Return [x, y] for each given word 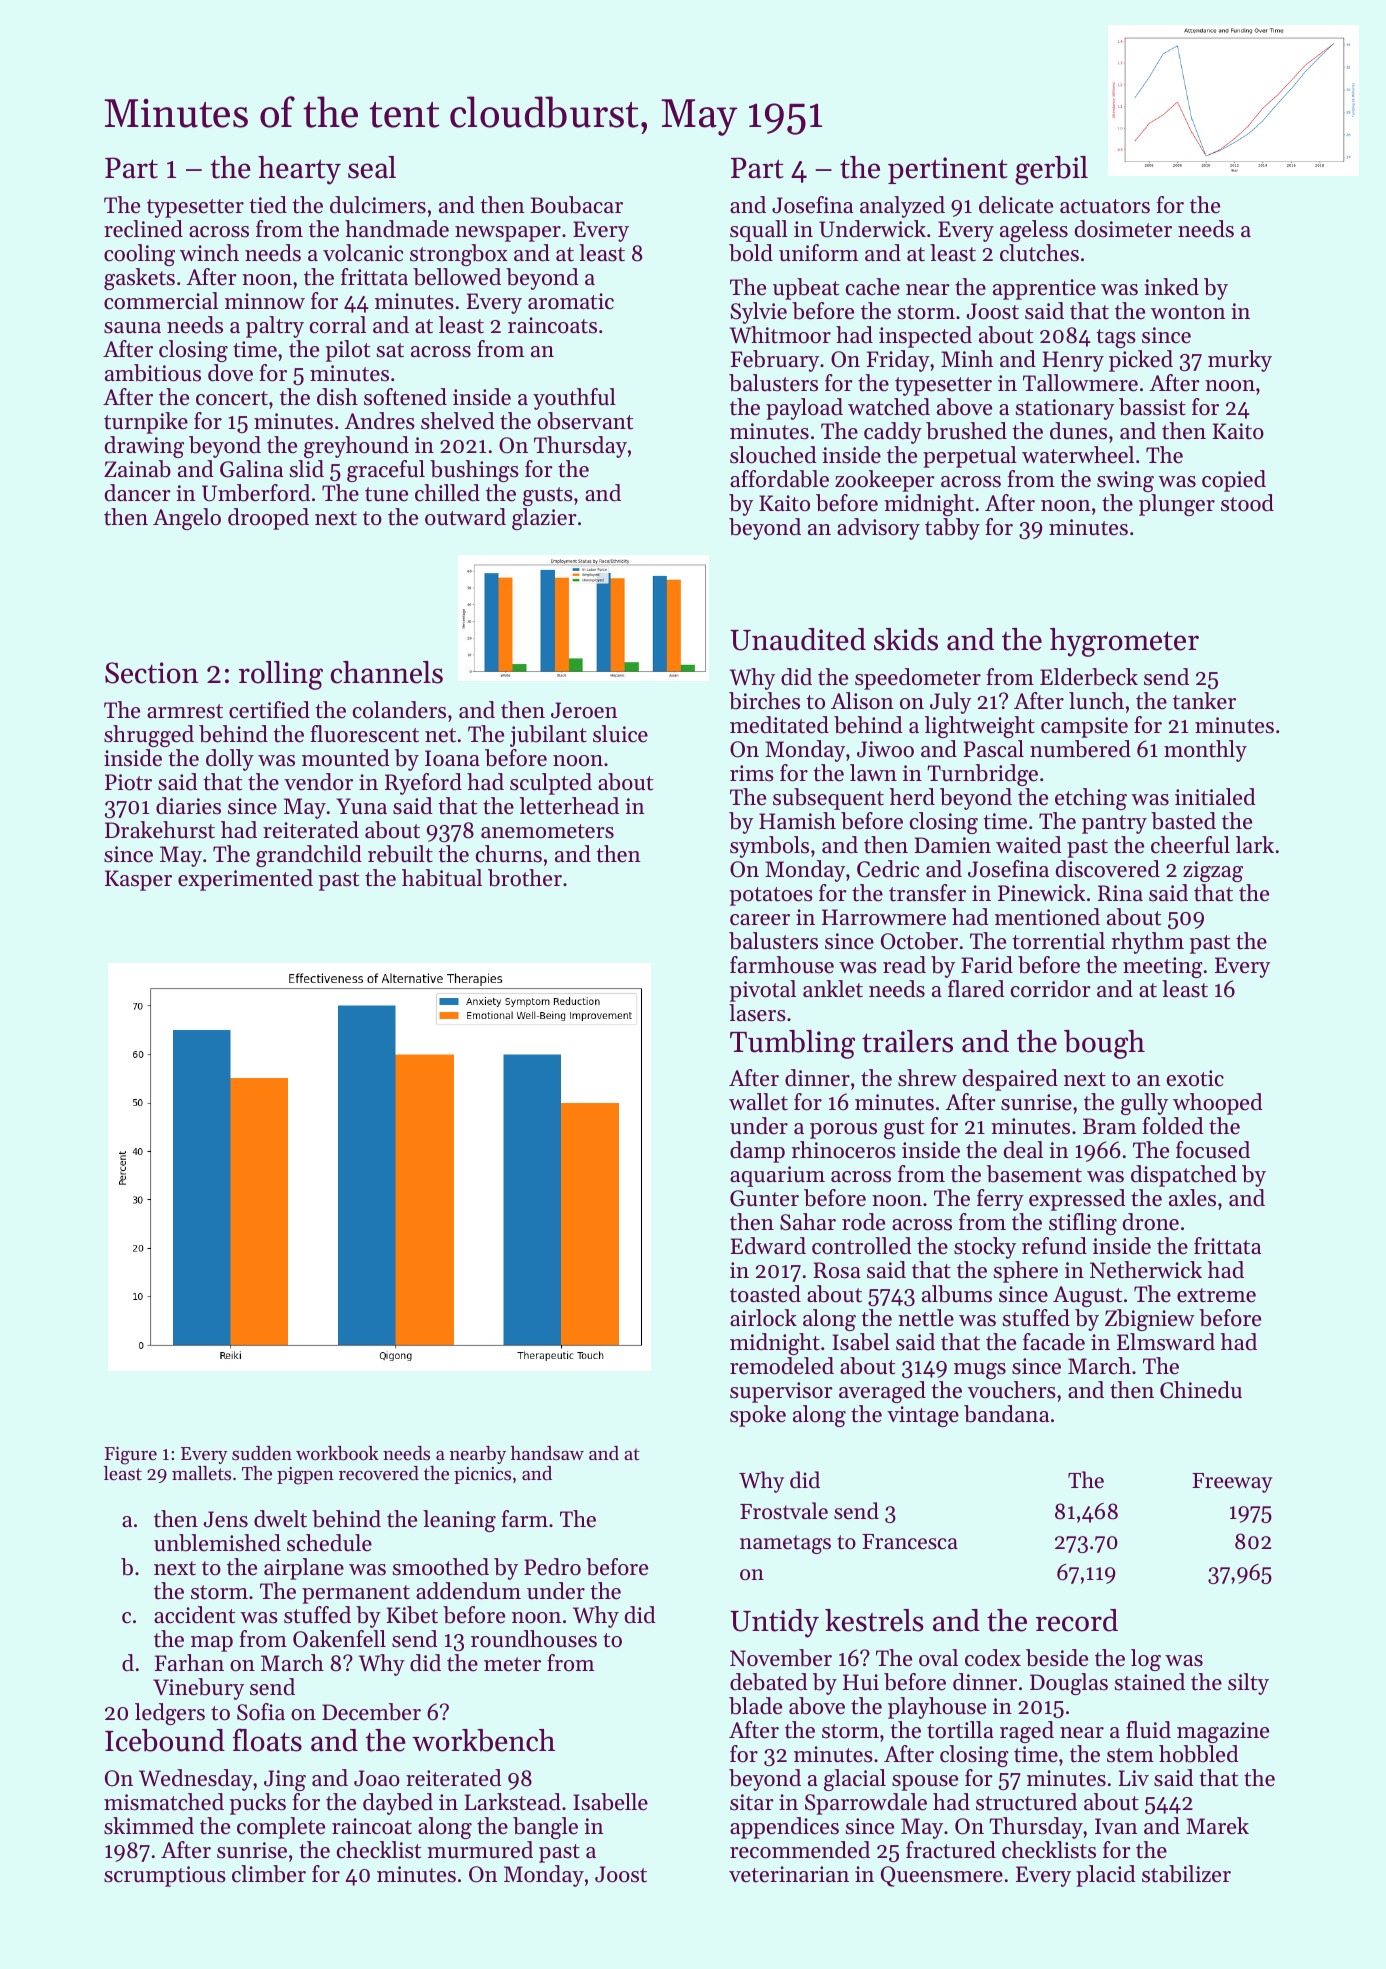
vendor [318, 782]
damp [757, 1152]
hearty [299, 170]
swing [1125, 481]
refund [1054, 1246]
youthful [574, 399]
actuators [1105, 206]
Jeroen [584, 710]
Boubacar [577, 205]
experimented [245, 880]
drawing [144, 447]
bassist [1152, 407]
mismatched [164, 1802]
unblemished [217, 1543]
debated [769, 1682]
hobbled [1199, 1754]
